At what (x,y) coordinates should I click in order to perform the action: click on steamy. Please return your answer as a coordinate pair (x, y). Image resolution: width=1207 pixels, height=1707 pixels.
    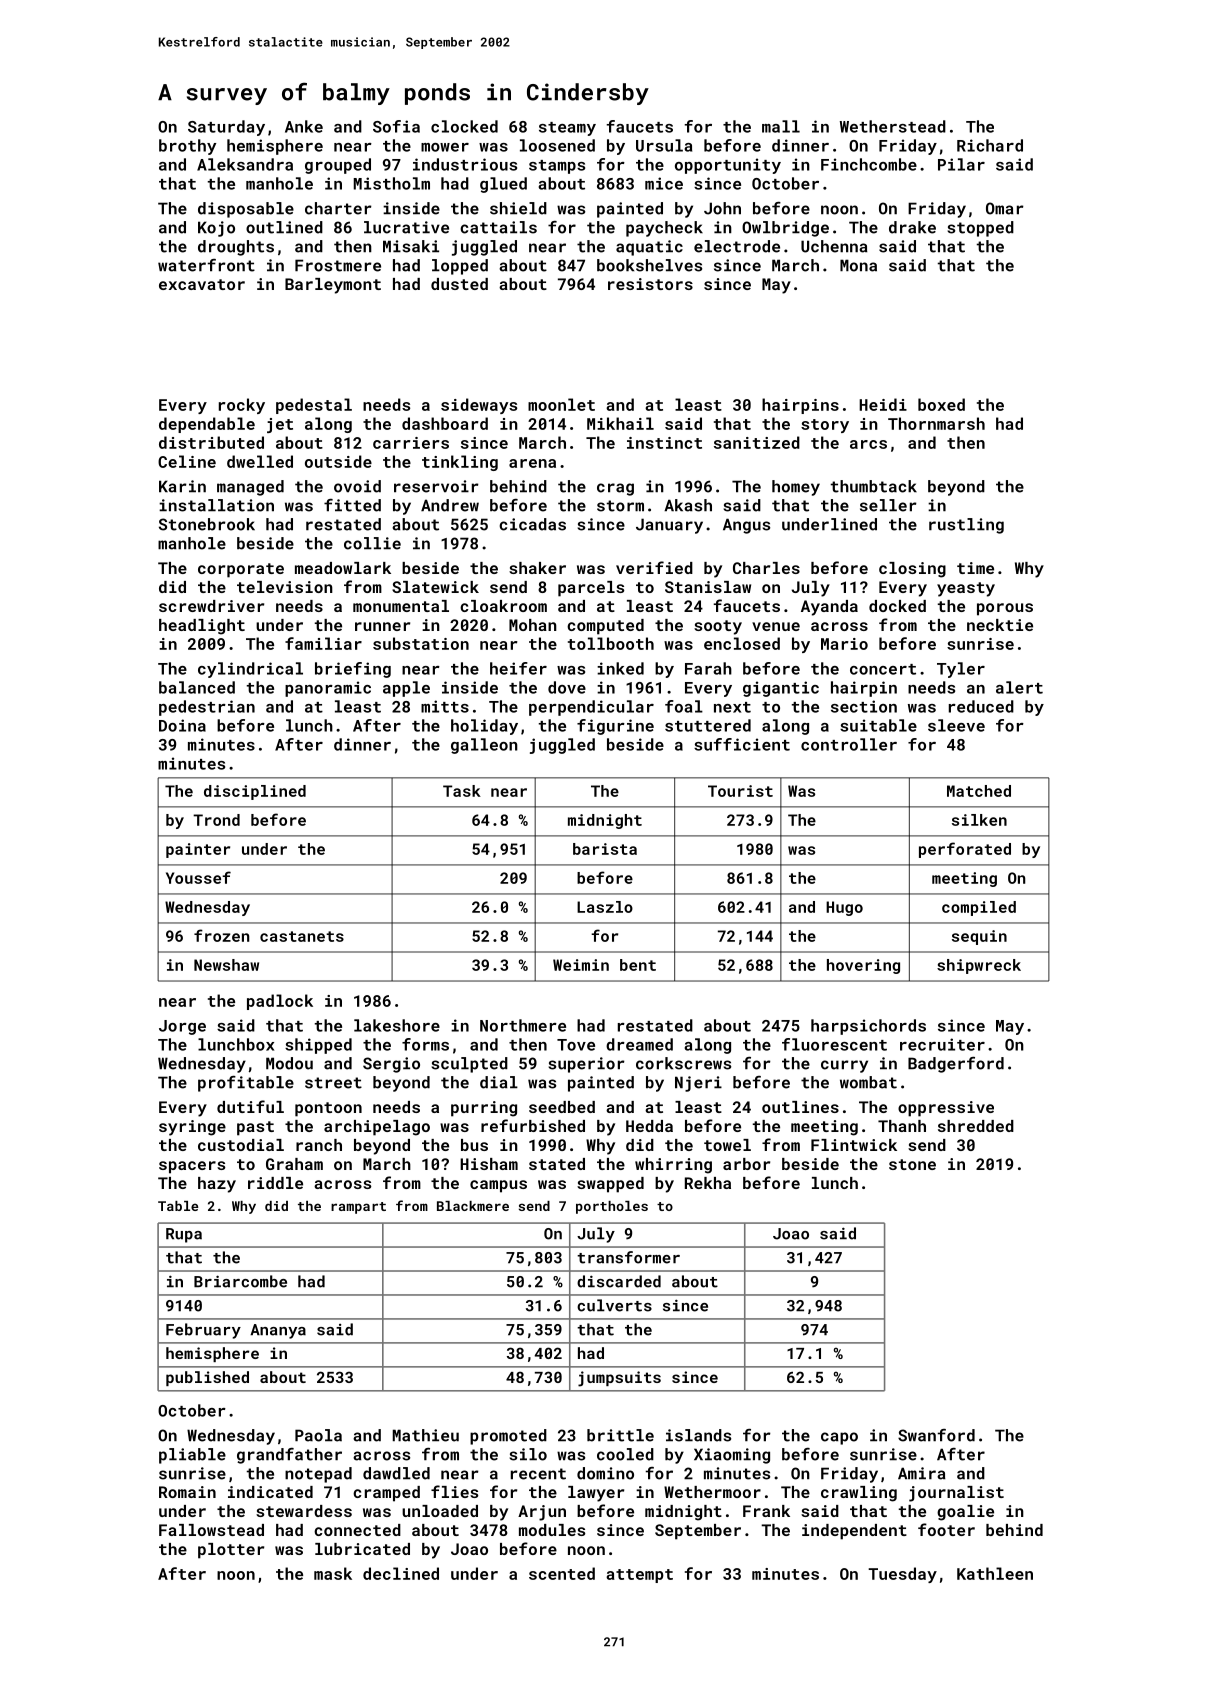
    Looking at the image, I should click on (567, 129).
